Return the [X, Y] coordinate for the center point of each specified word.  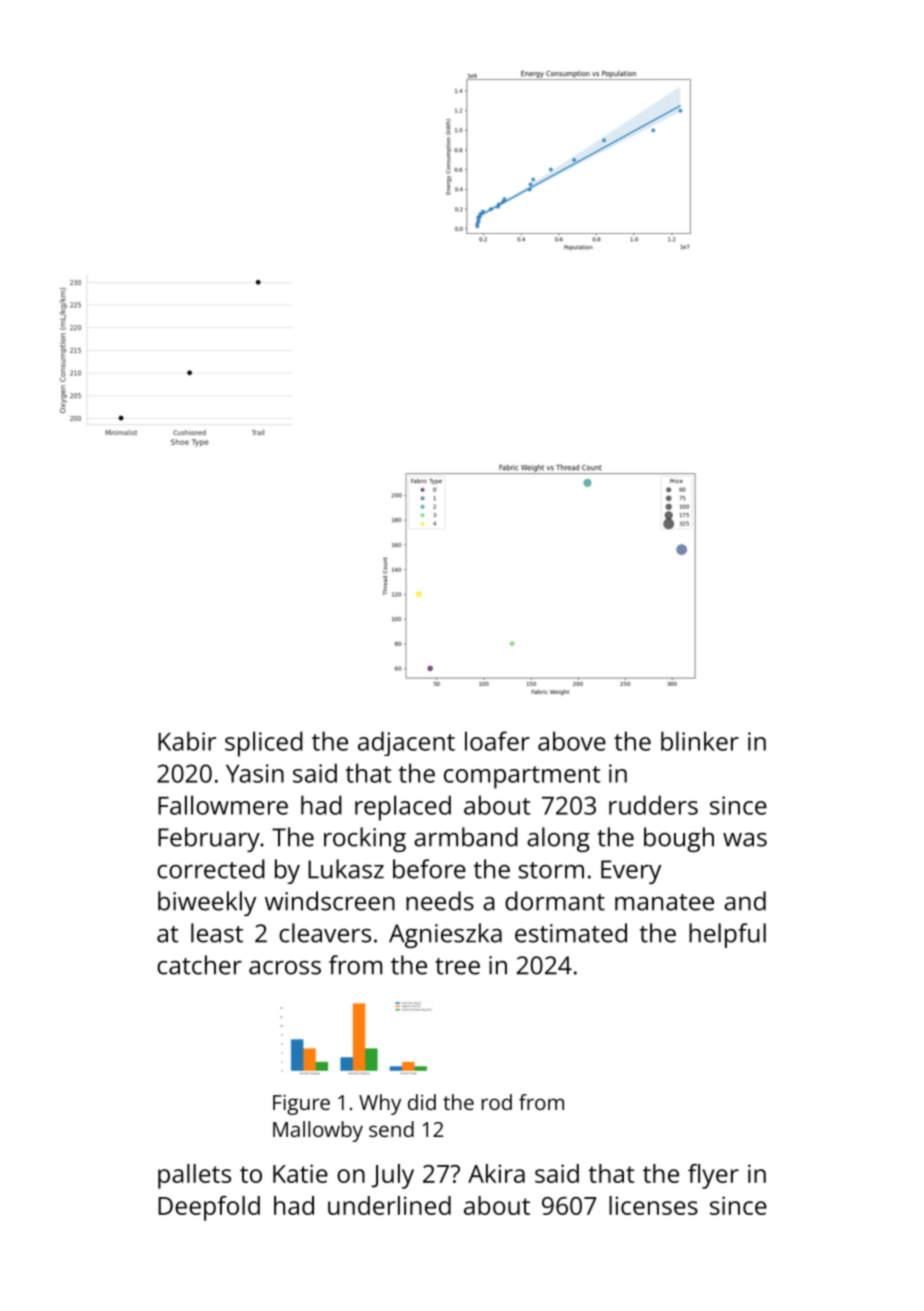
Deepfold [209, 1208]
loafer [497, 741]
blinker [700, 741]
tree [457, 966]
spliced [264, 744]
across [285, 968]
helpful [727, 935]
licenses [653, 1205]
